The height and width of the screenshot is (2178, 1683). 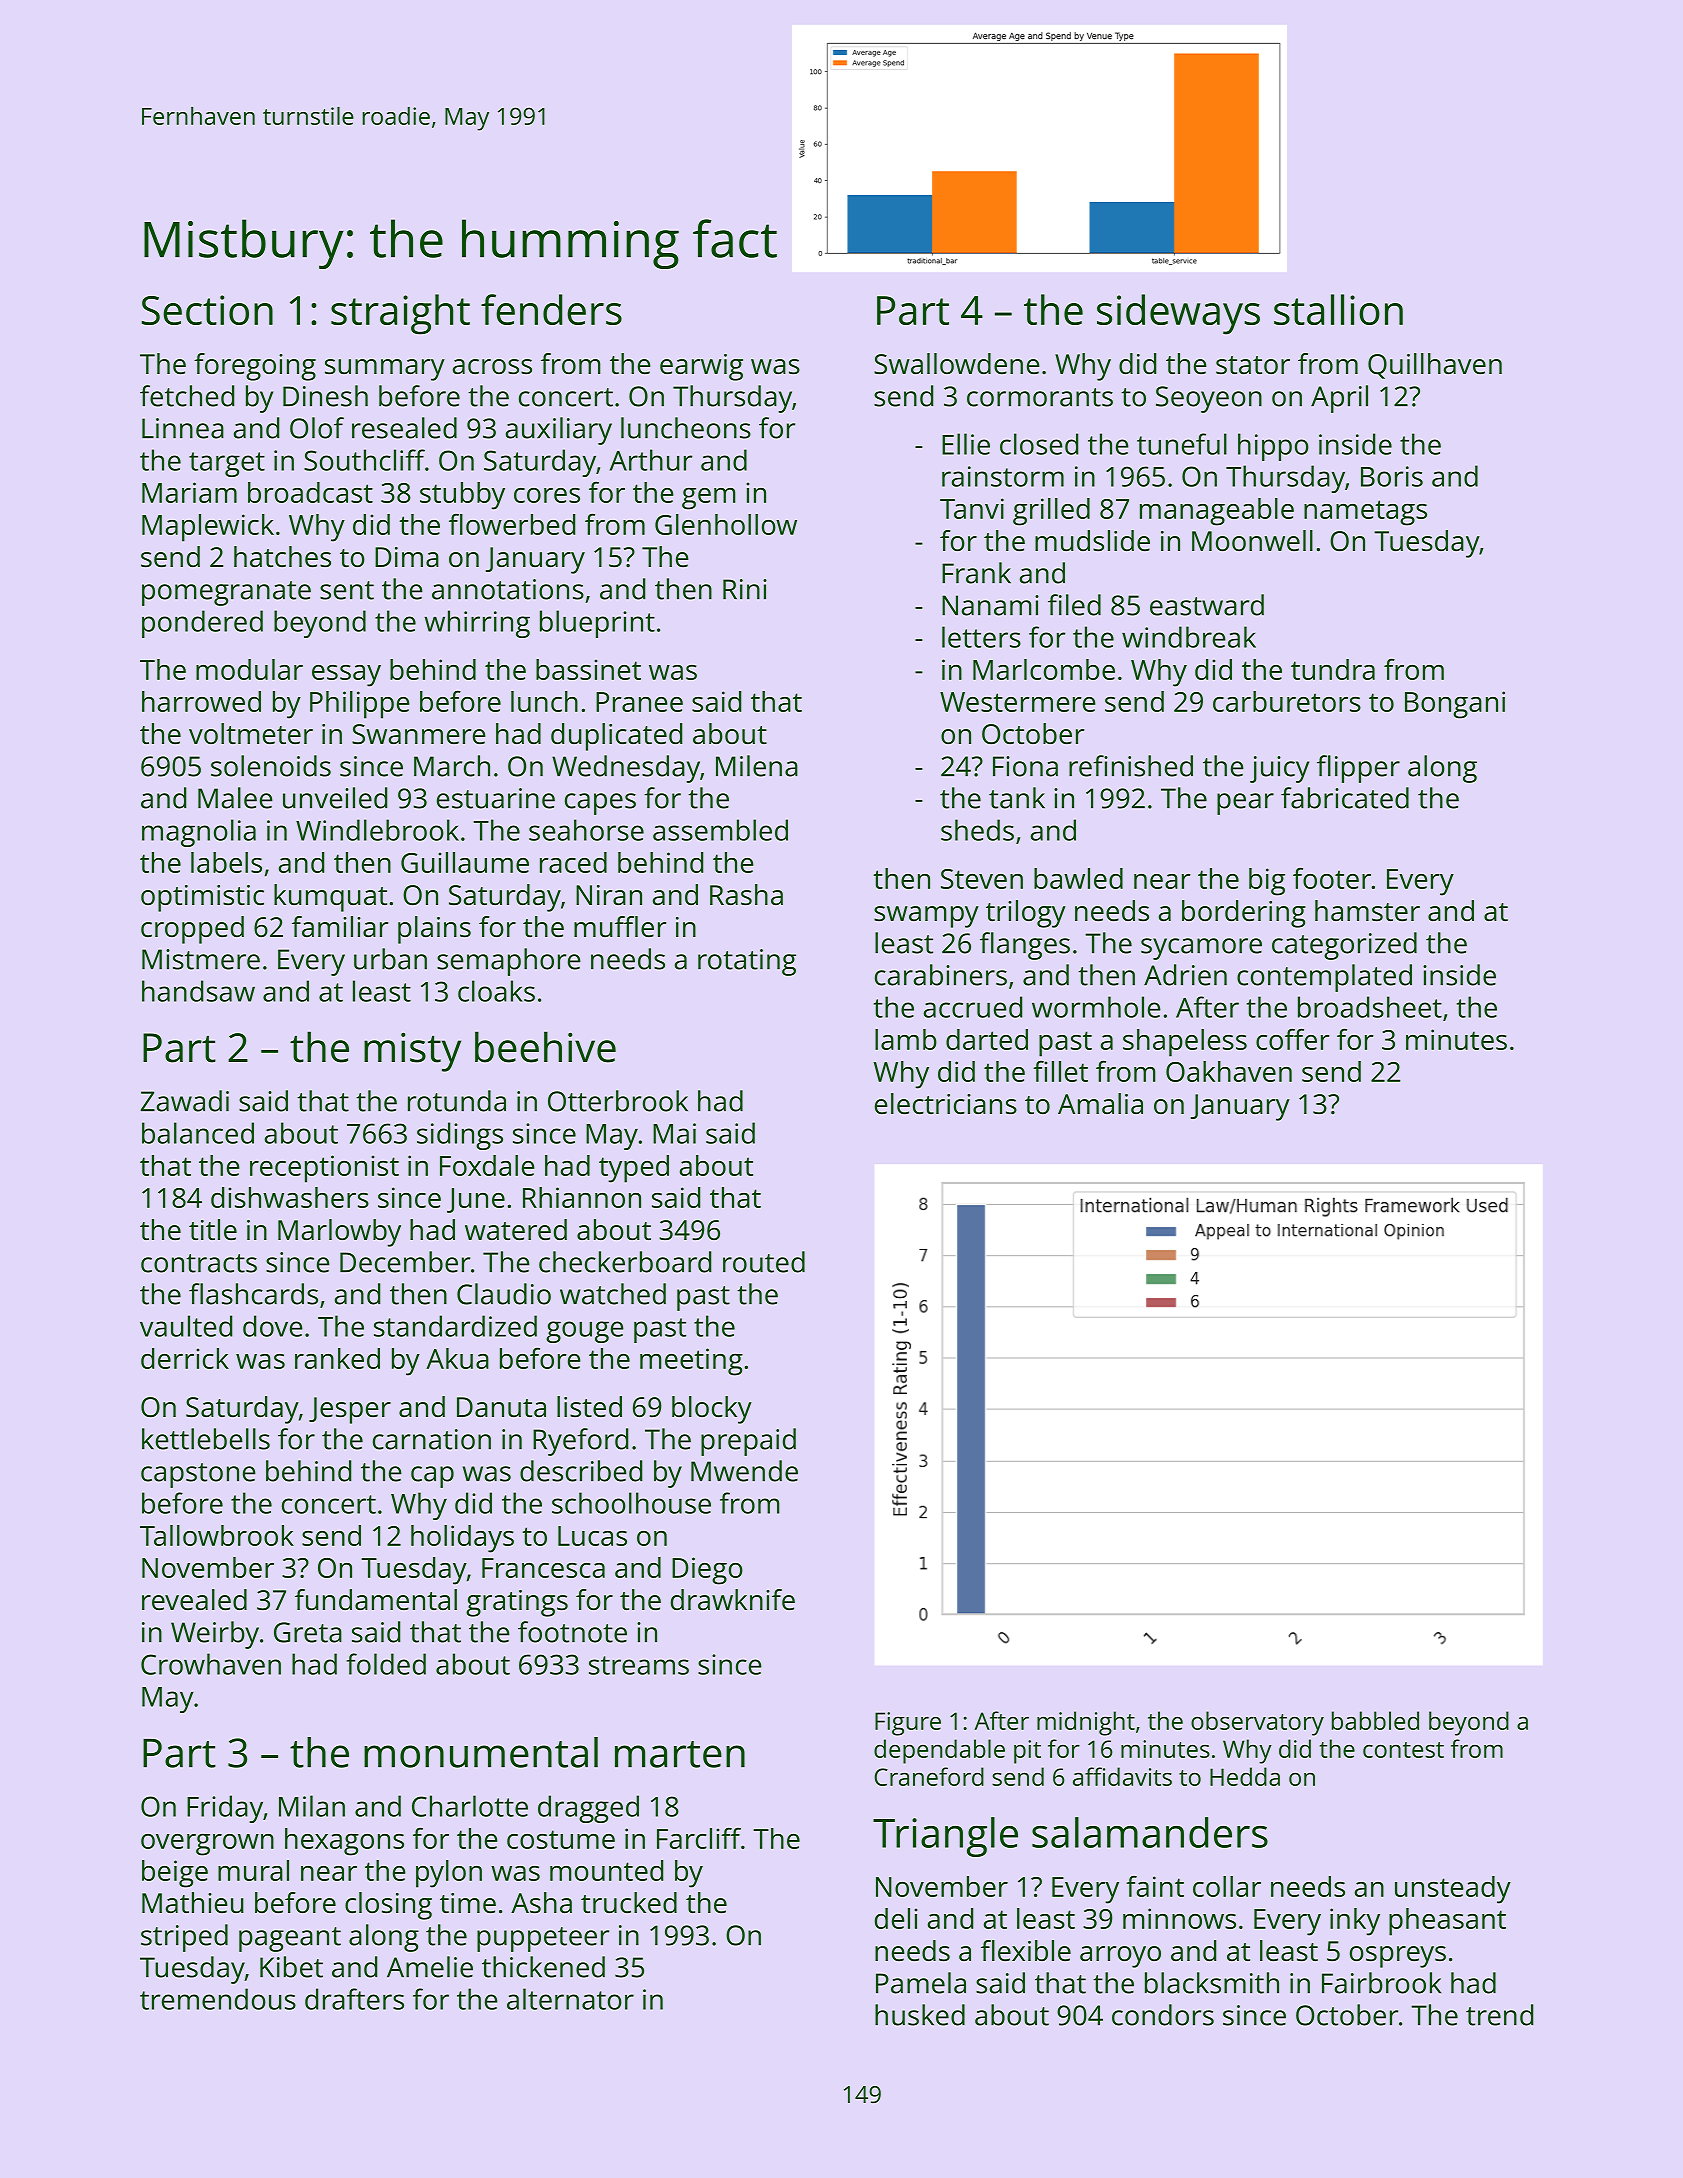 What do you see at coordinates (198, 1133) in the screenshot?
I see `balanced` at bounding box center [198, 1133].
